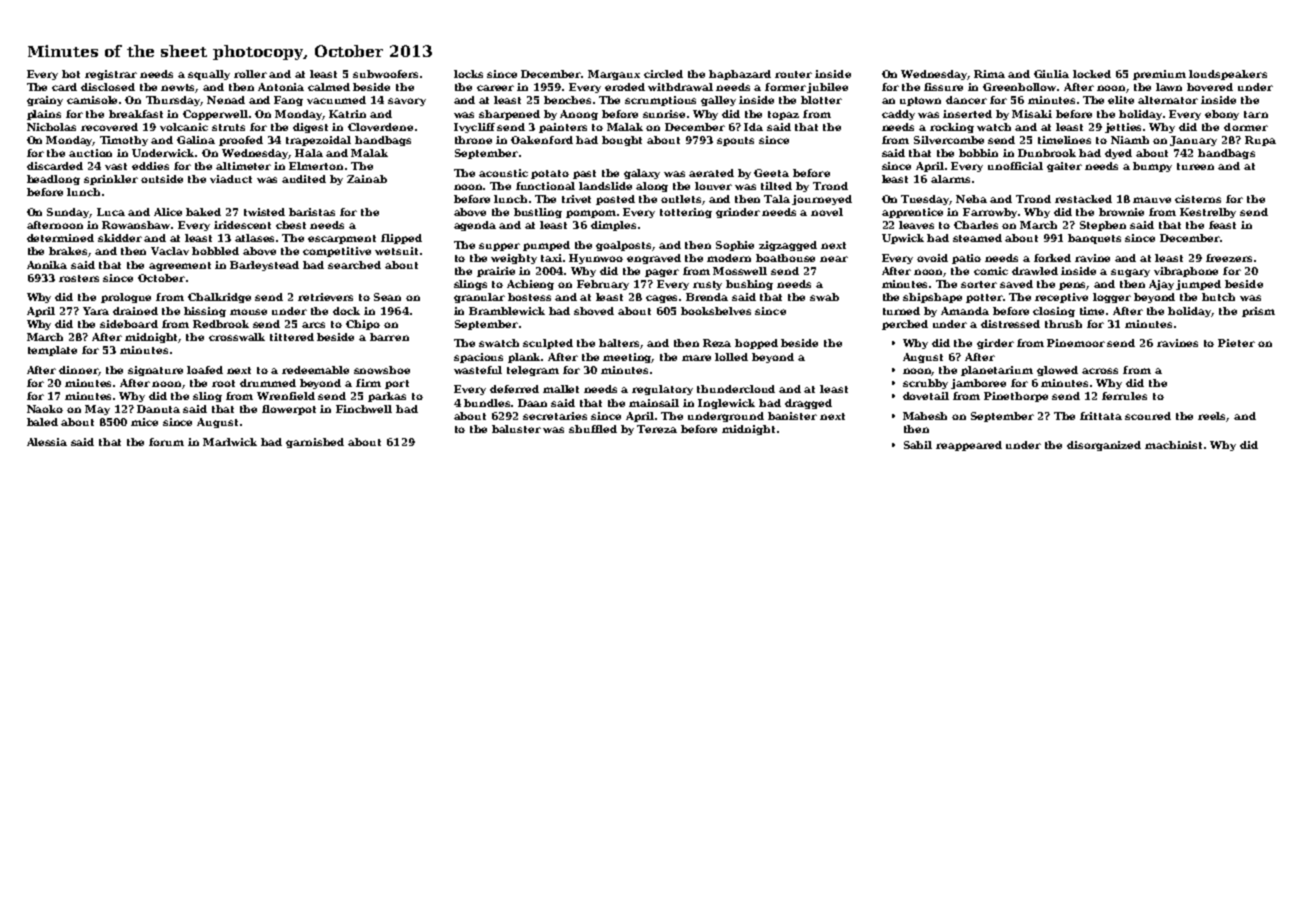 The height and width of the page is (924, 1308). Describe the element at coordinates (925, 384) in the page. I see `scrubby` at that location.
